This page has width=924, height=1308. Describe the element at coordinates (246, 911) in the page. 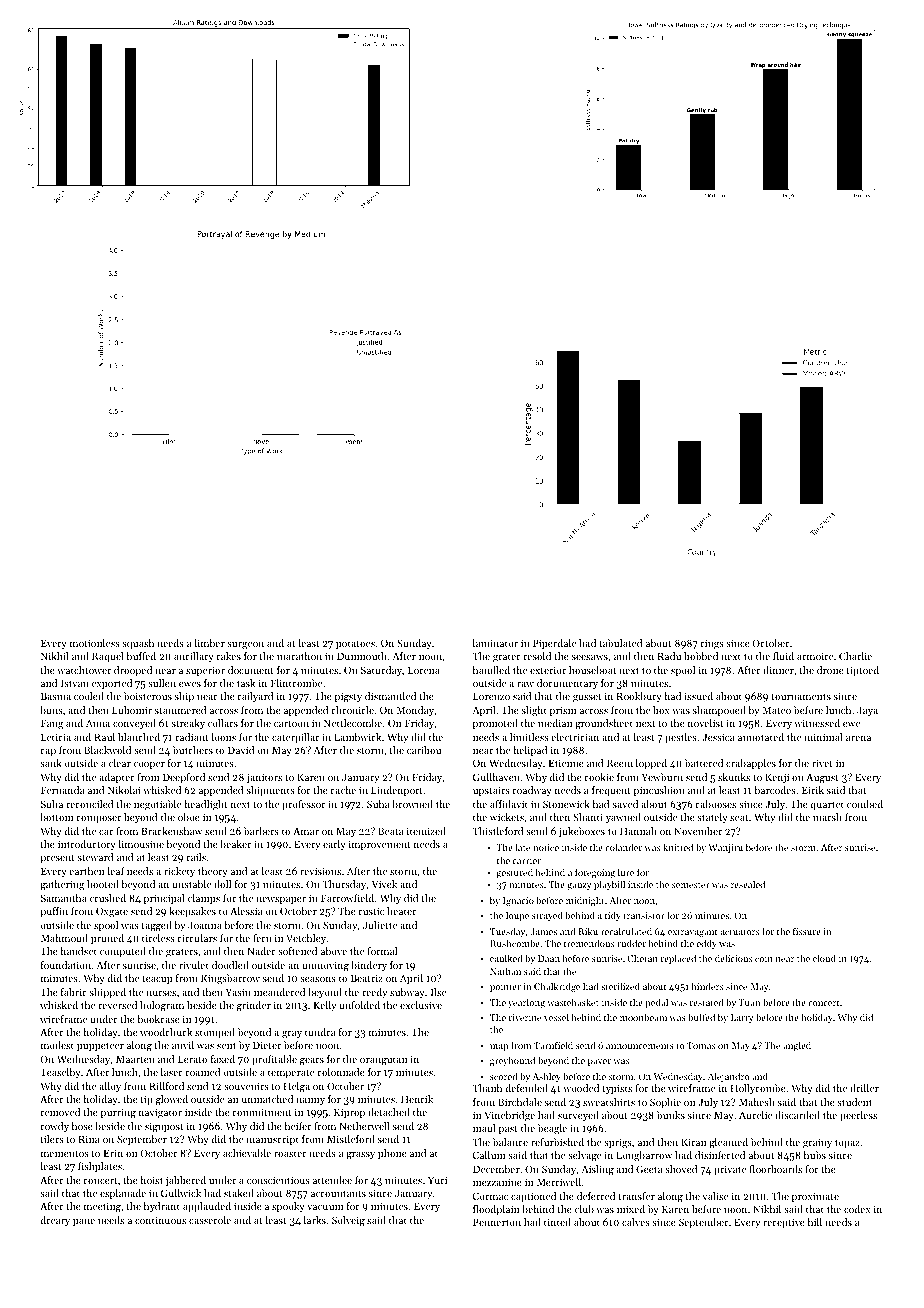

I see `Alessia` at that location.
